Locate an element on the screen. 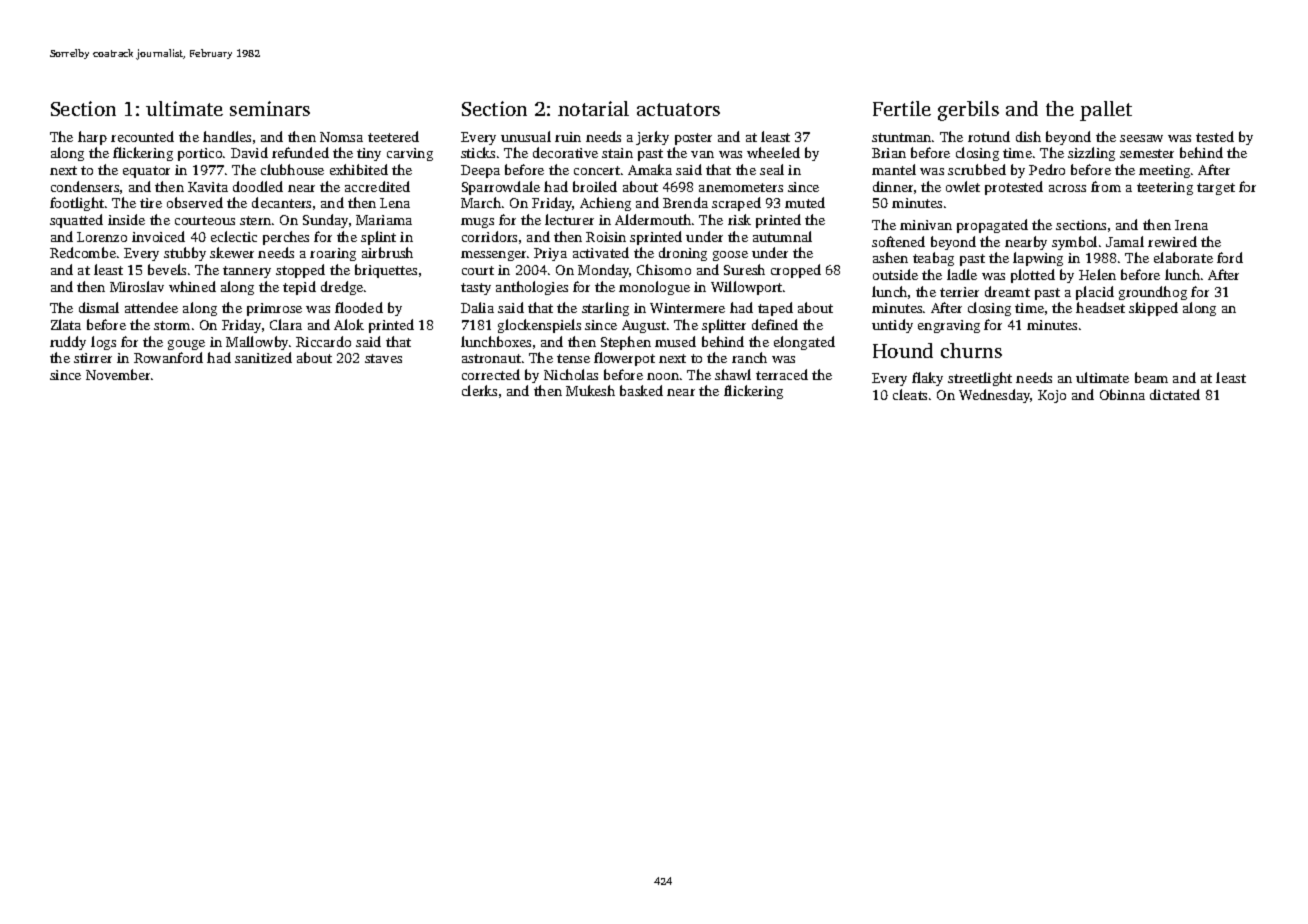 Image resolution: width=1308 pixels, height=924 pixels. November is located at coordinates (118, 374).
